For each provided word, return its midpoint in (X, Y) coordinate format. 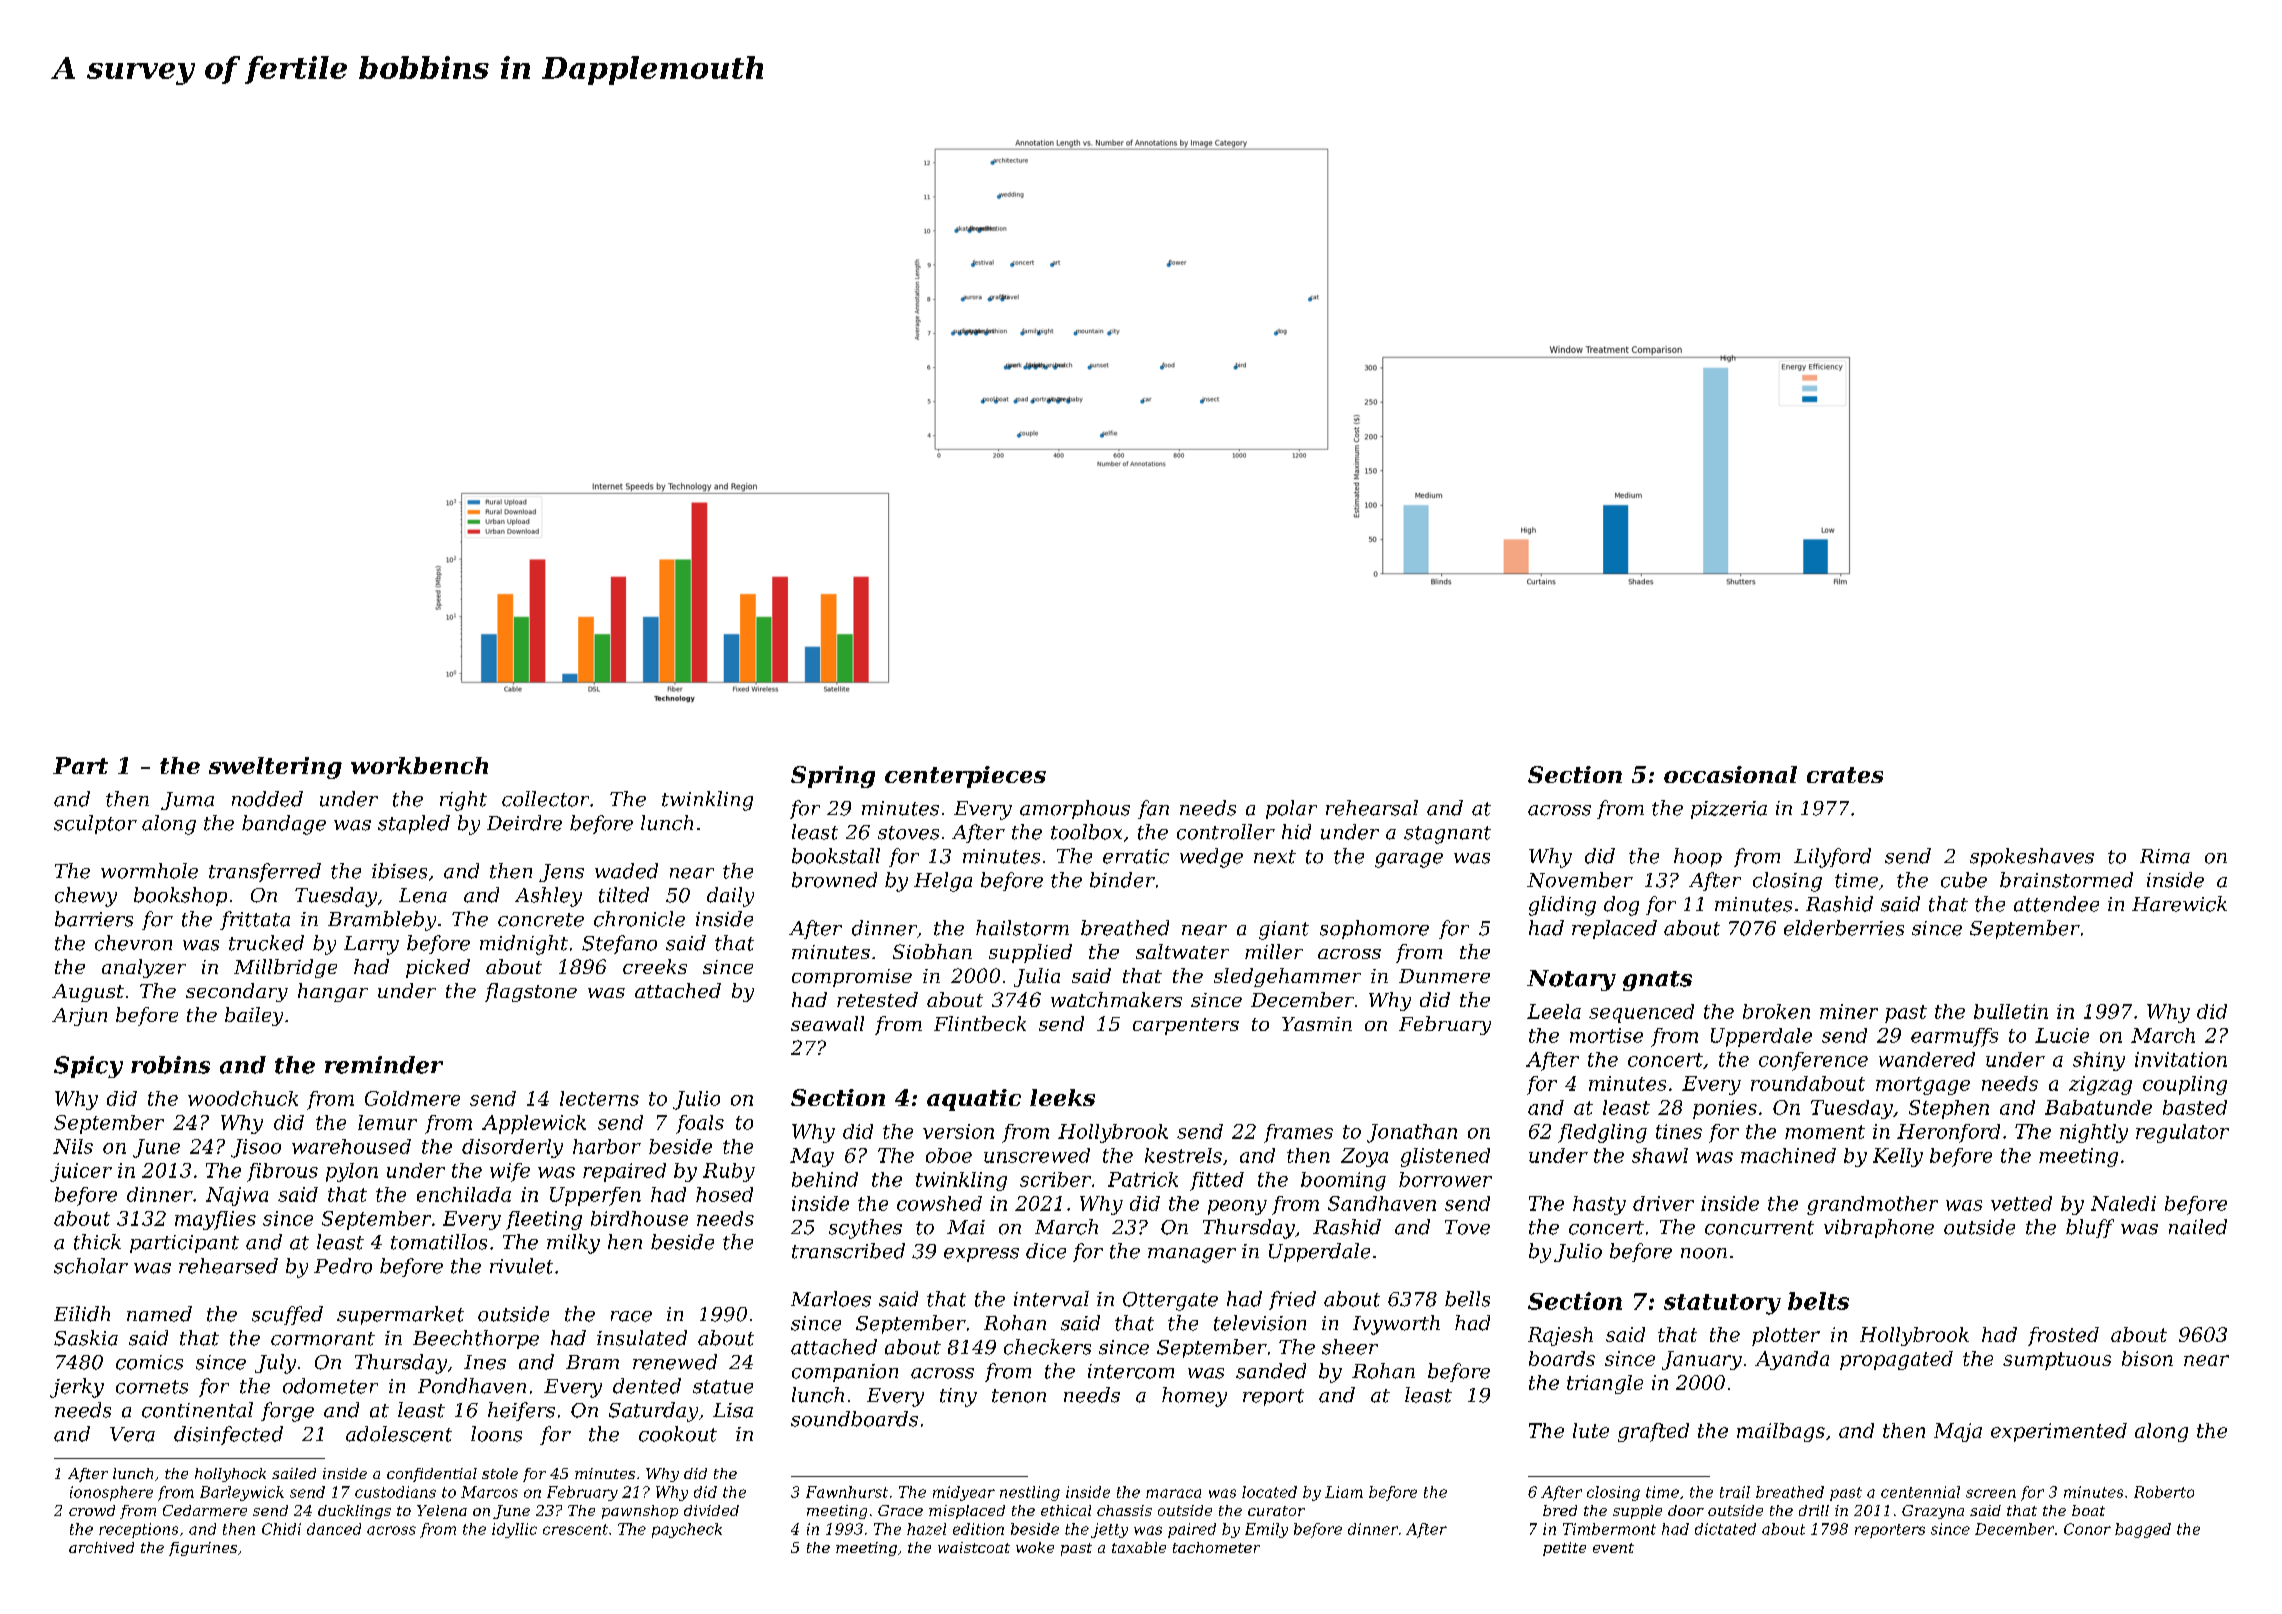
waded (626, 871)
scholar (91, 1266)
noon (1704, 1253)
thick (97, 1242)
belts (1818, 1301)
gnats (1657, 981)
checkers (1047, 1347)
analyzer (144, 968)
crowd (92, 1510)
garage (1409, 860)
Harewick (2179, 904)
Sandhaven (1382, 1203)
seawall (827, 1023)
